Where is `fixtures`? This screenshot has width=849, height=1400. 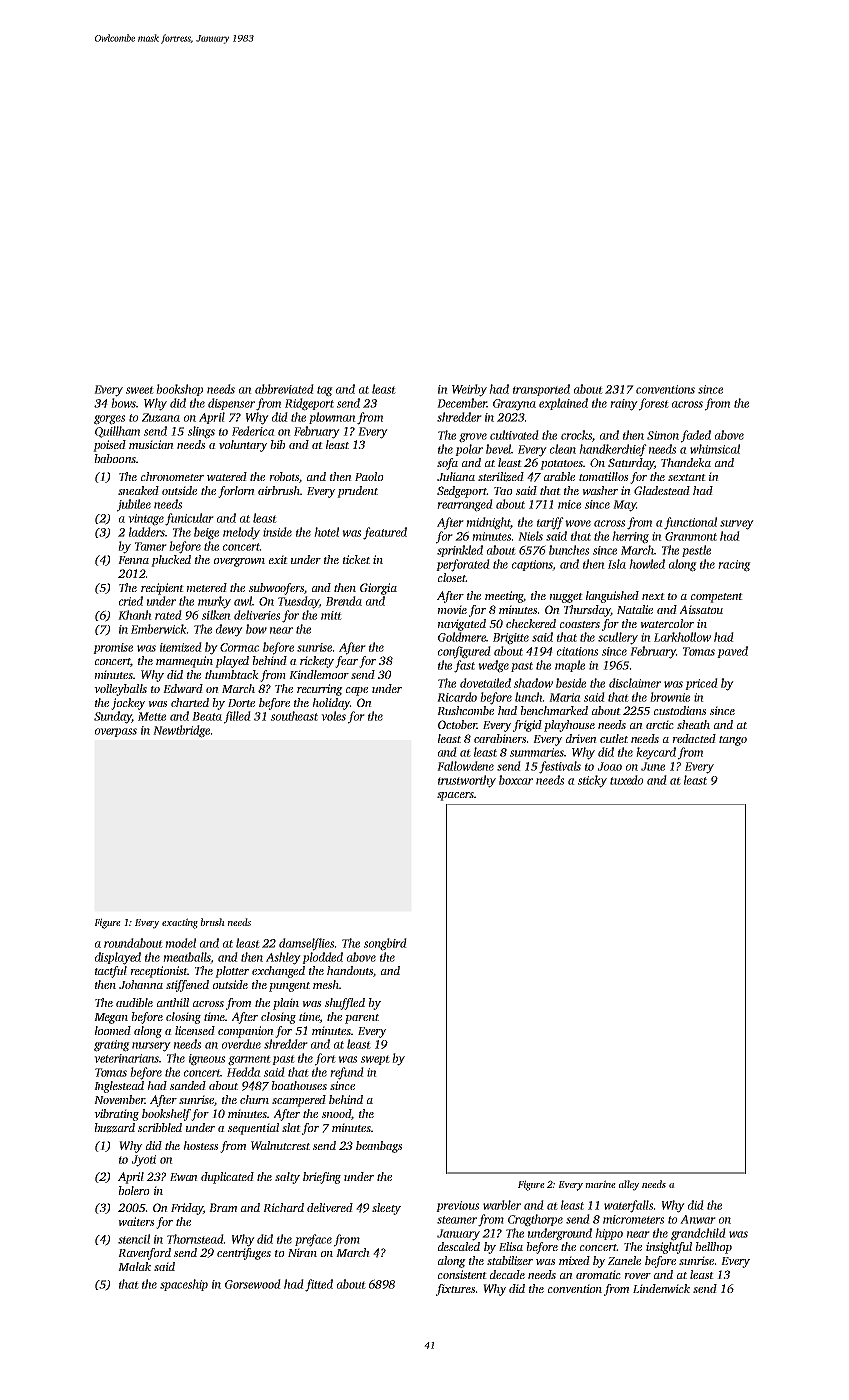
fixtures is located at coordinates (455, 1290).
